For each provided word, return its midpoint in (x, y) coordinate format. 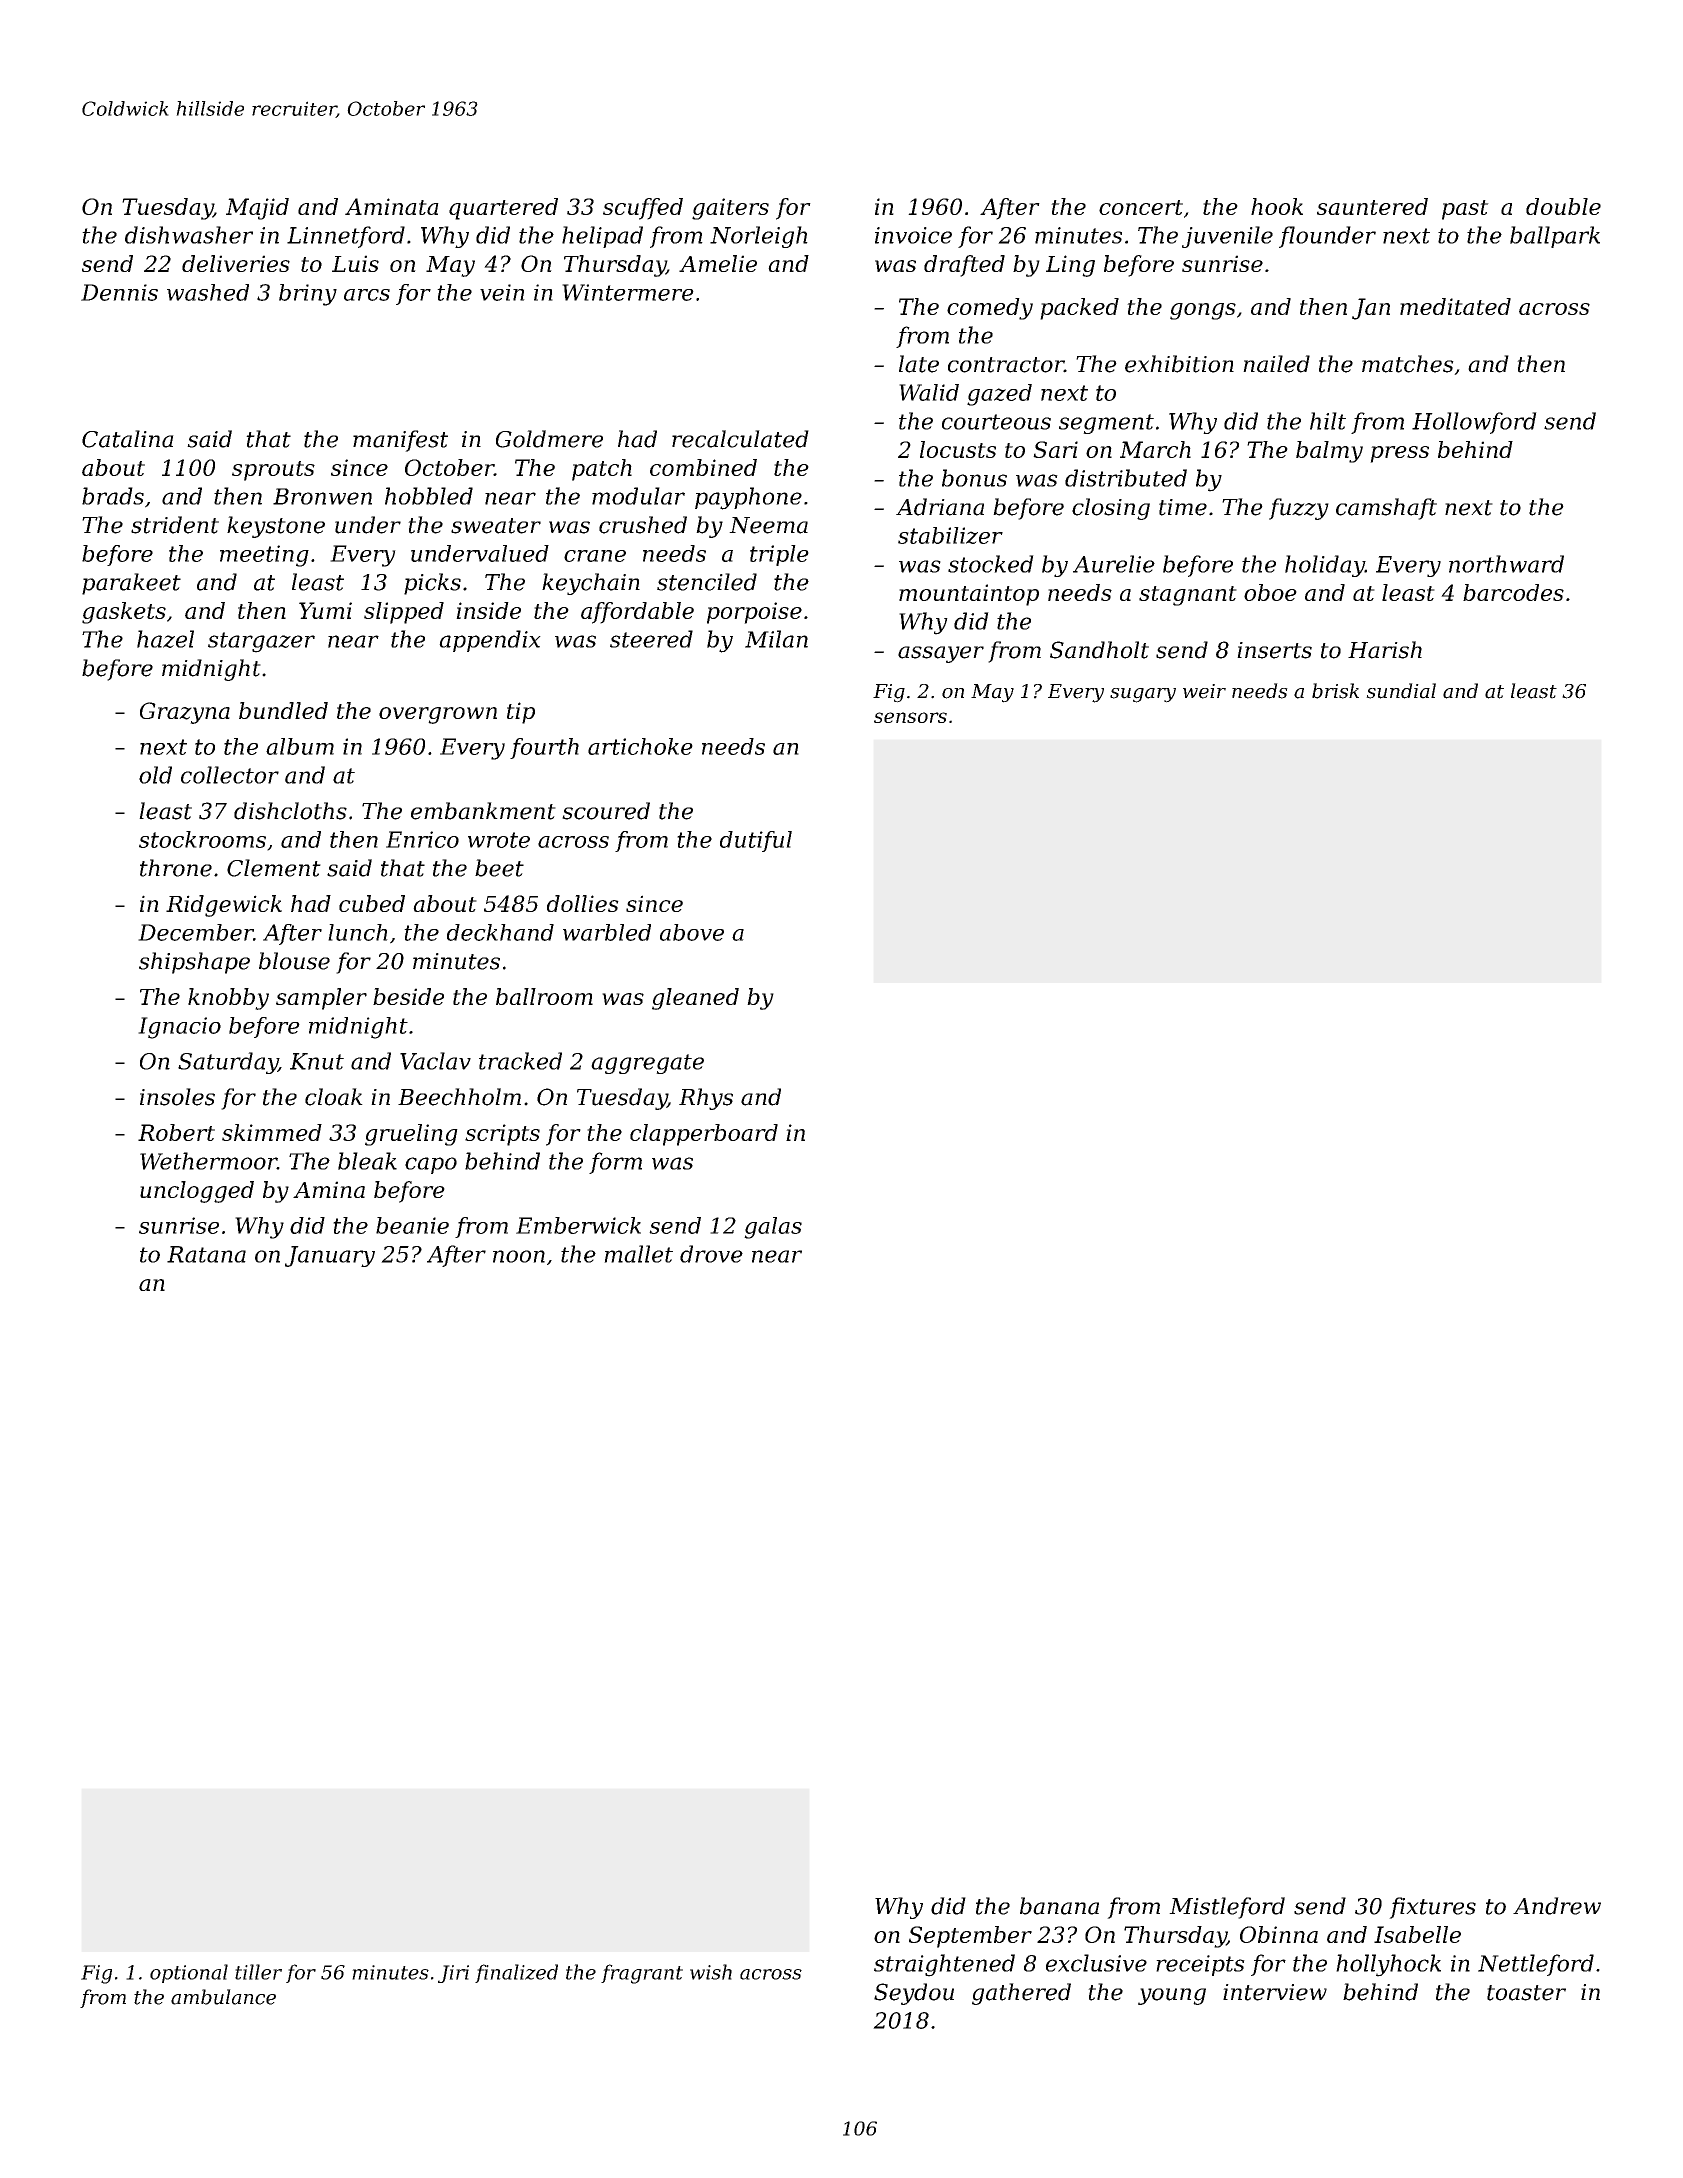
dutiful (756, 841)
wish (711, 1972)
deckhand (500, 932)
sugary (1143, 695)
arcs (367, 295)
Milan (776, 639)
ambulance (223, 1997)
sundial (1401, 691)
